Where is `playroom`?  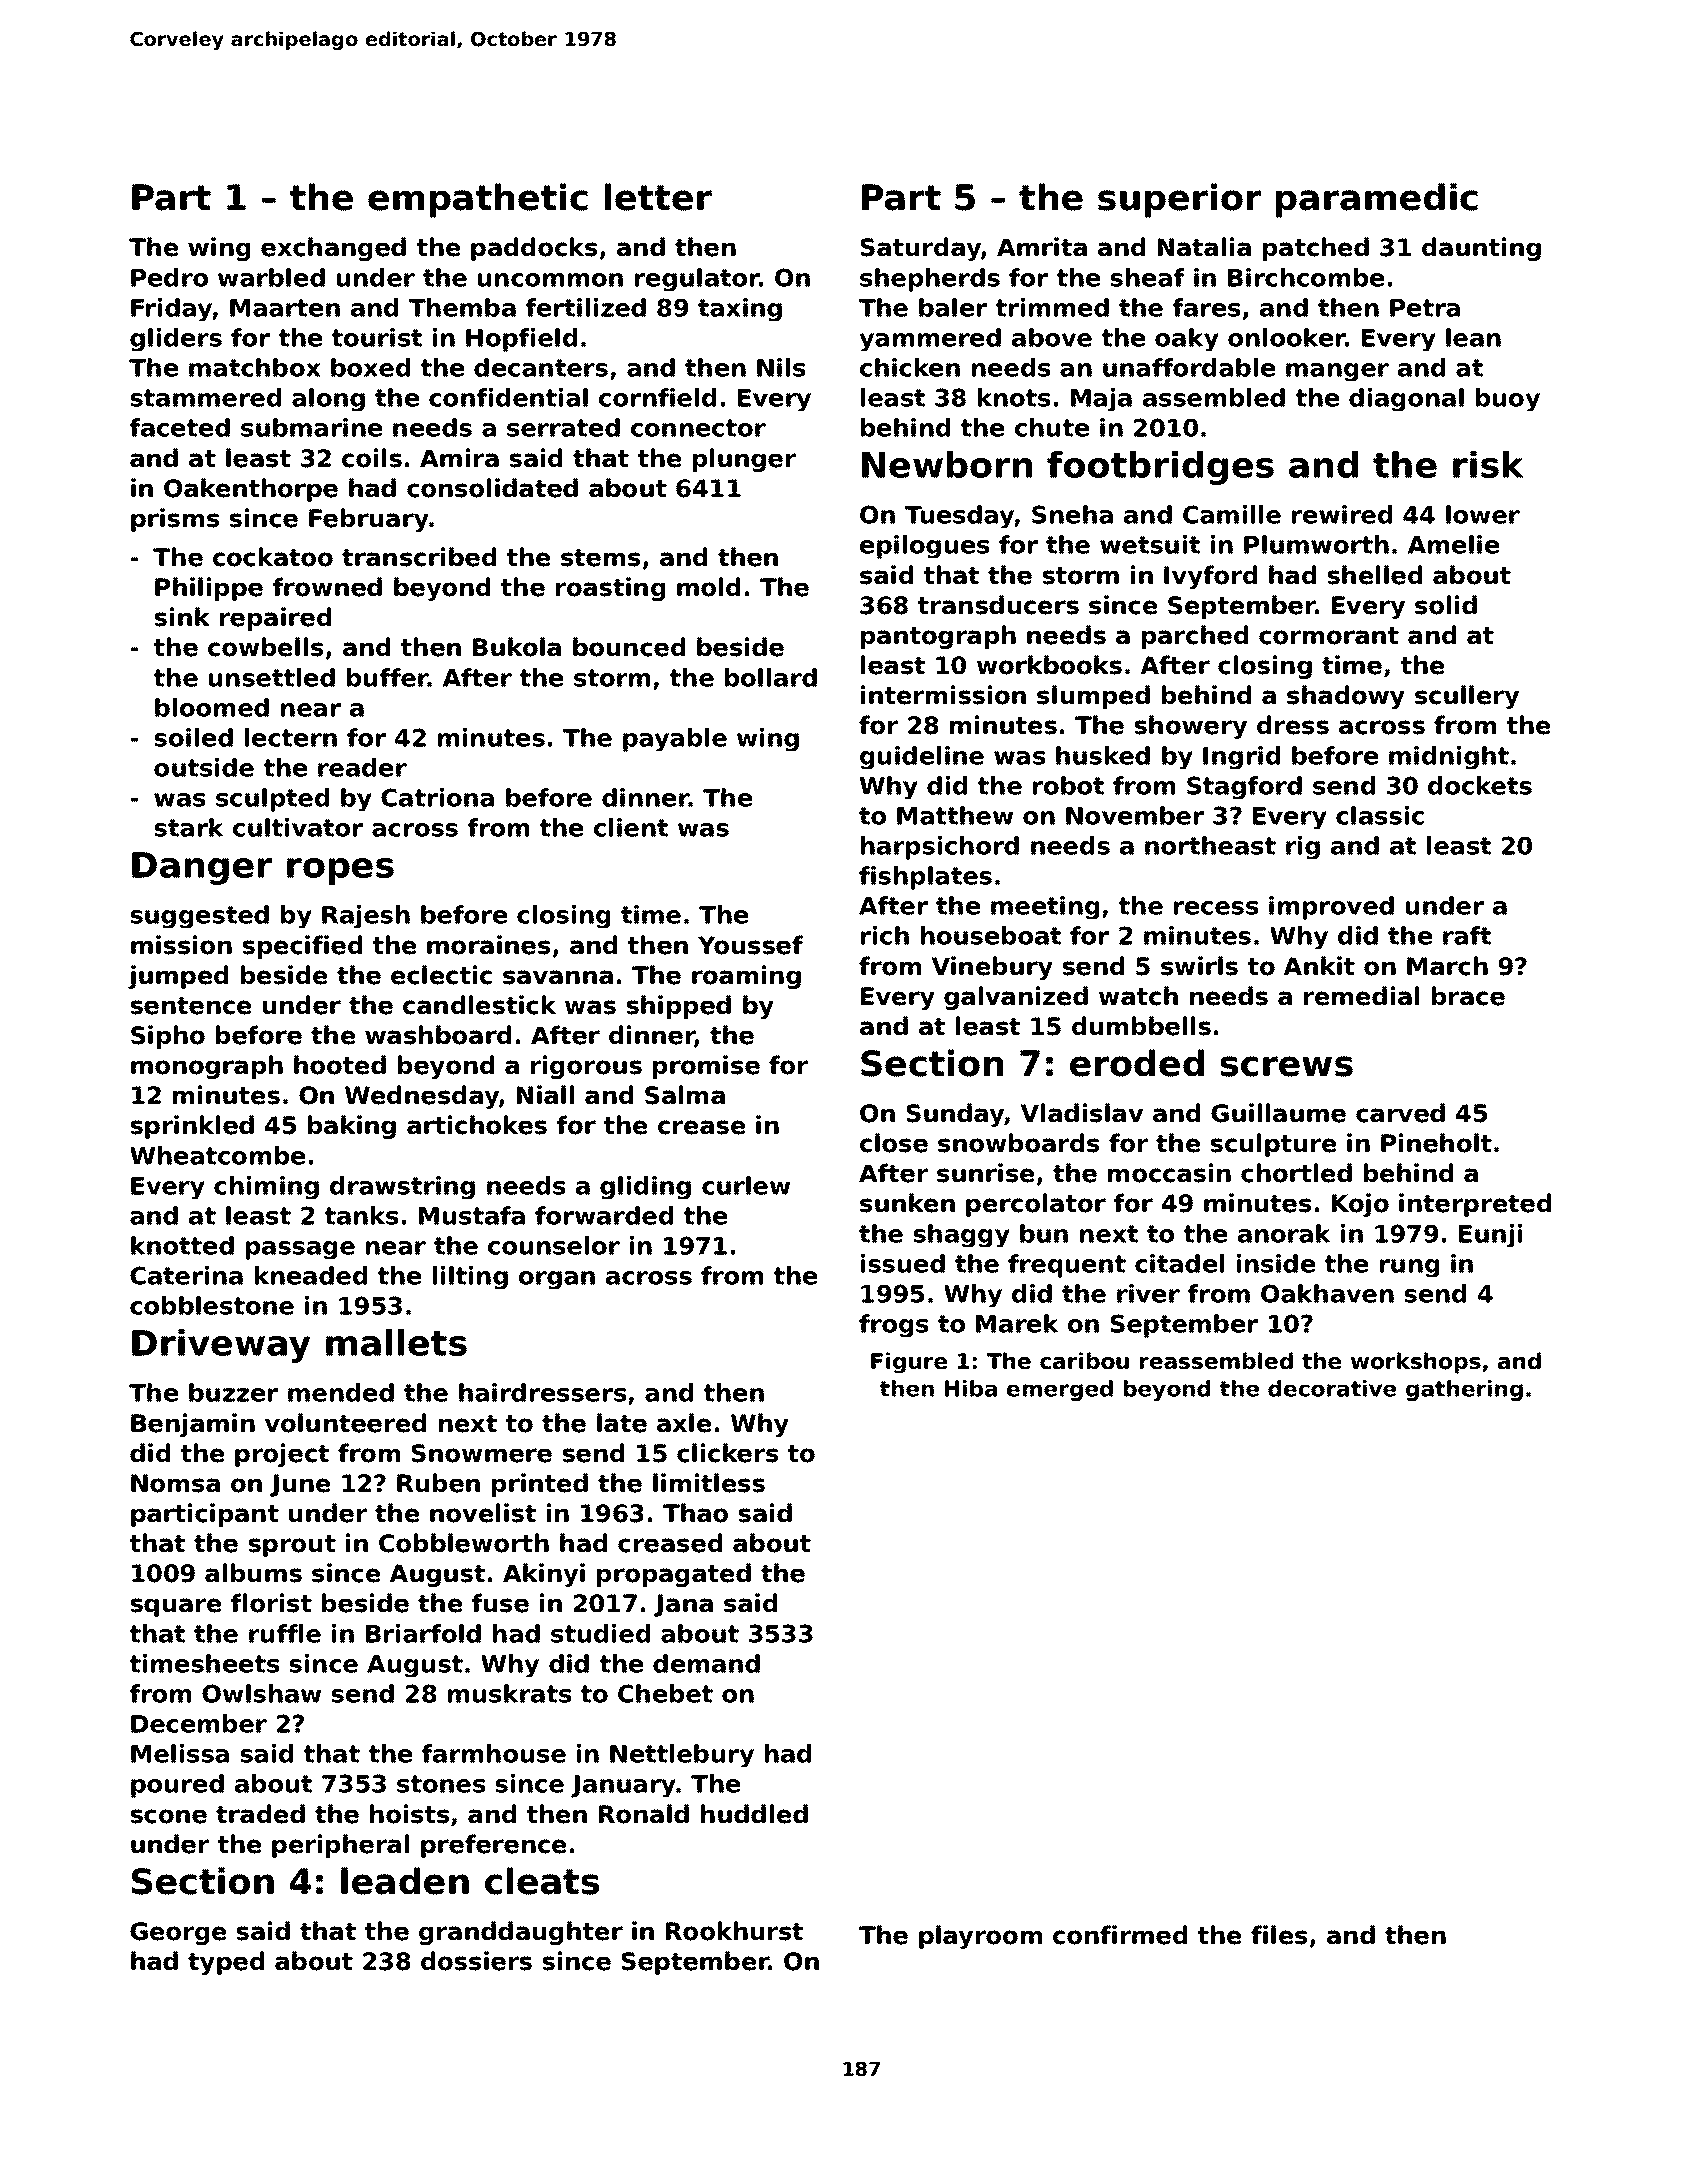
playroom is located at coordinates (980, 1937).
